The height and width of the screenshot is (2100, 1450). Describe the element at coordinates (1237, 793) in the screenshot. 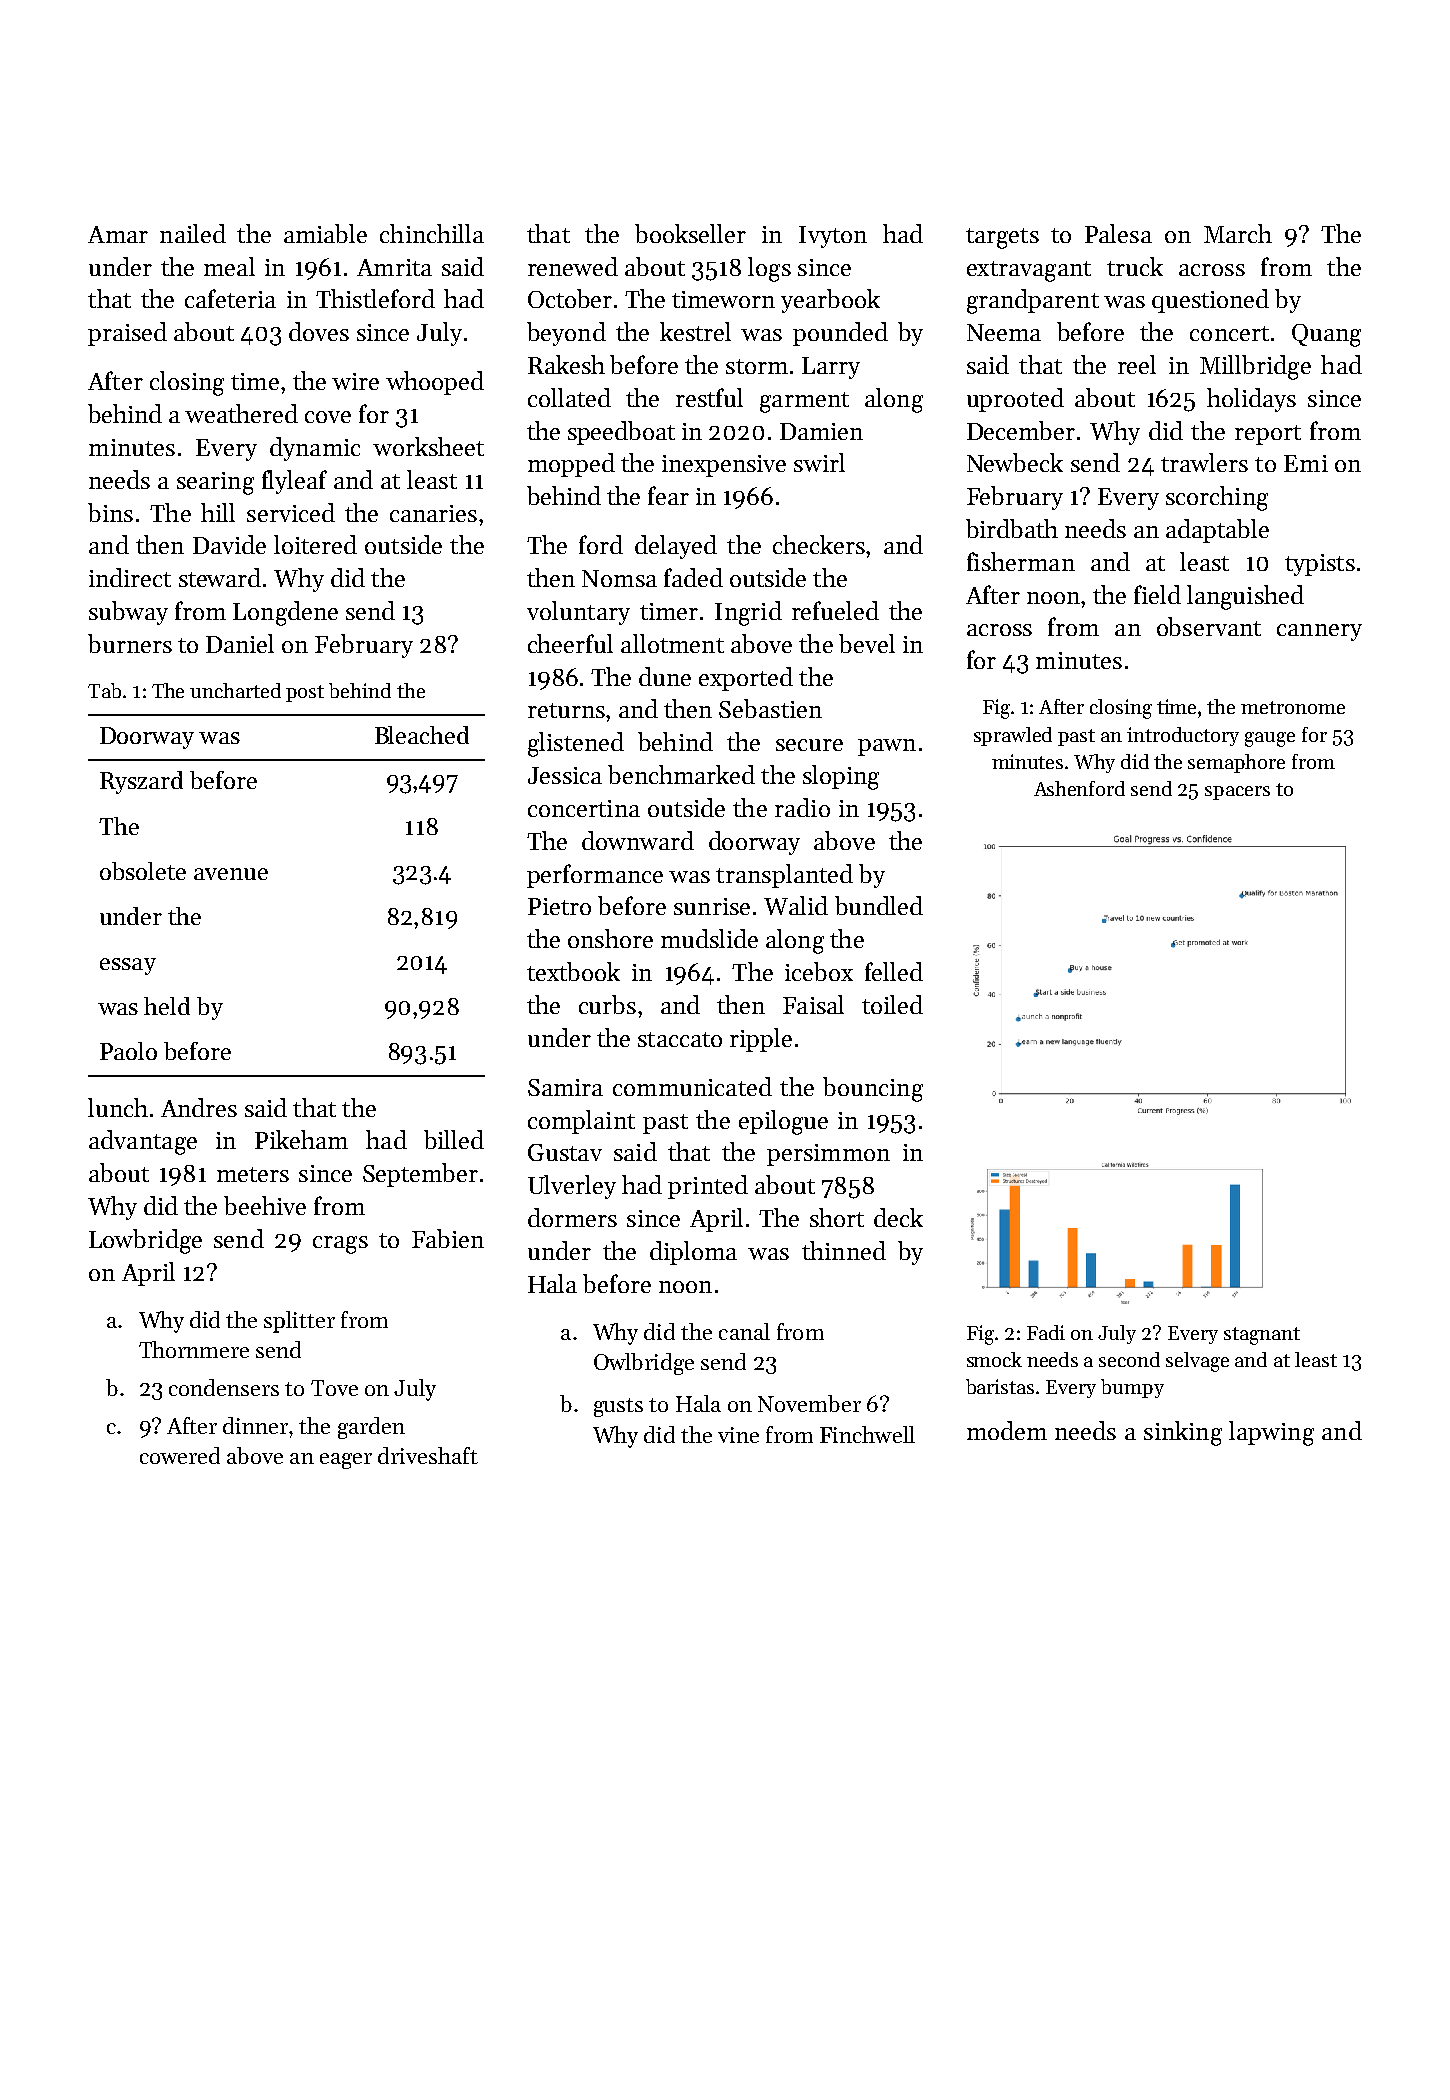

I see `spacers` at that location.
